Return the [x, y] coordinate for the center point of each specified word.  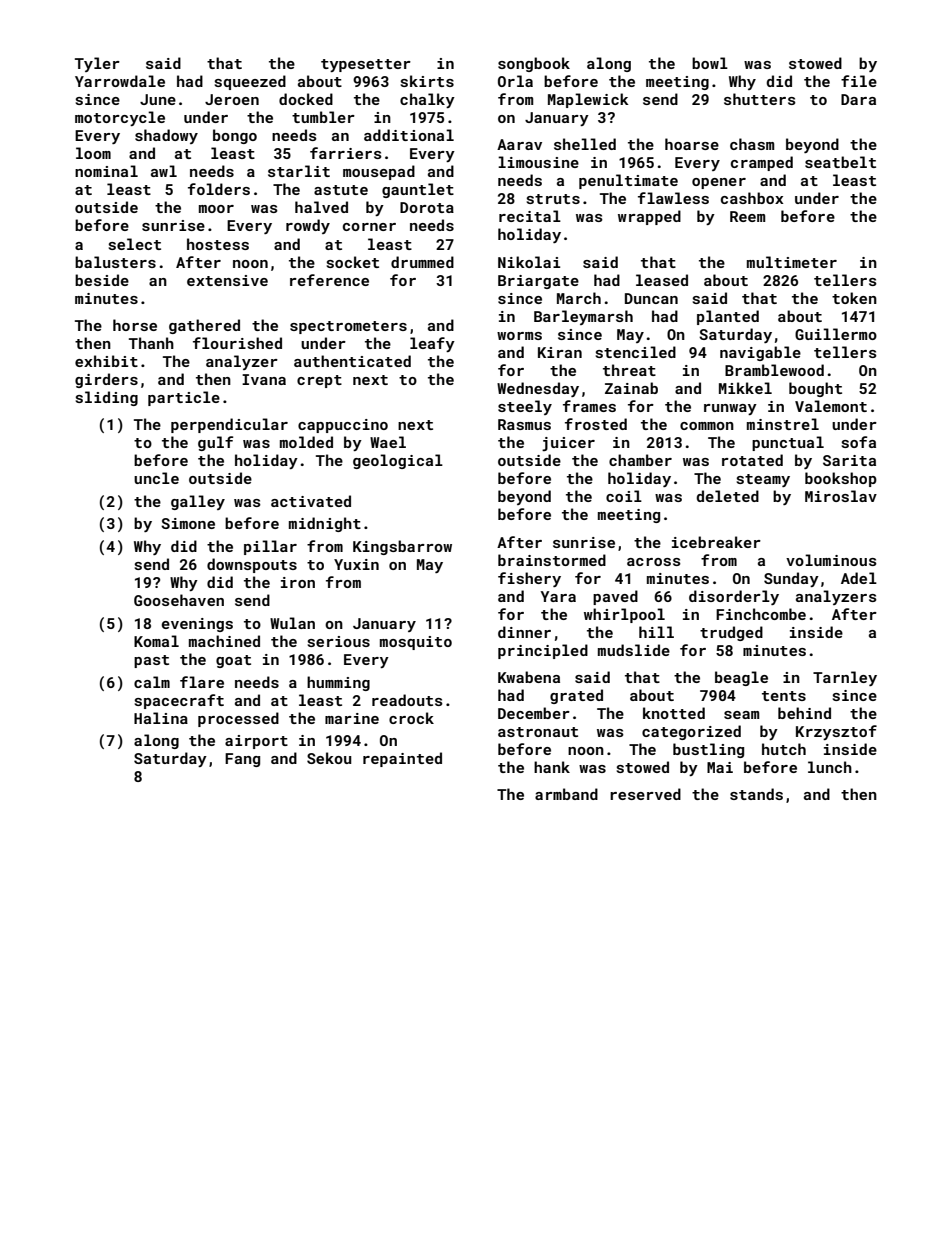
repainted [402, 759]
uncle [156, 478]
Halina [161, 718]
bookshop [841, 479]
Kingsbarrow [402, 547]
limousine [538, 162]
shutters [760, 99]
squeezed [250, 82]
